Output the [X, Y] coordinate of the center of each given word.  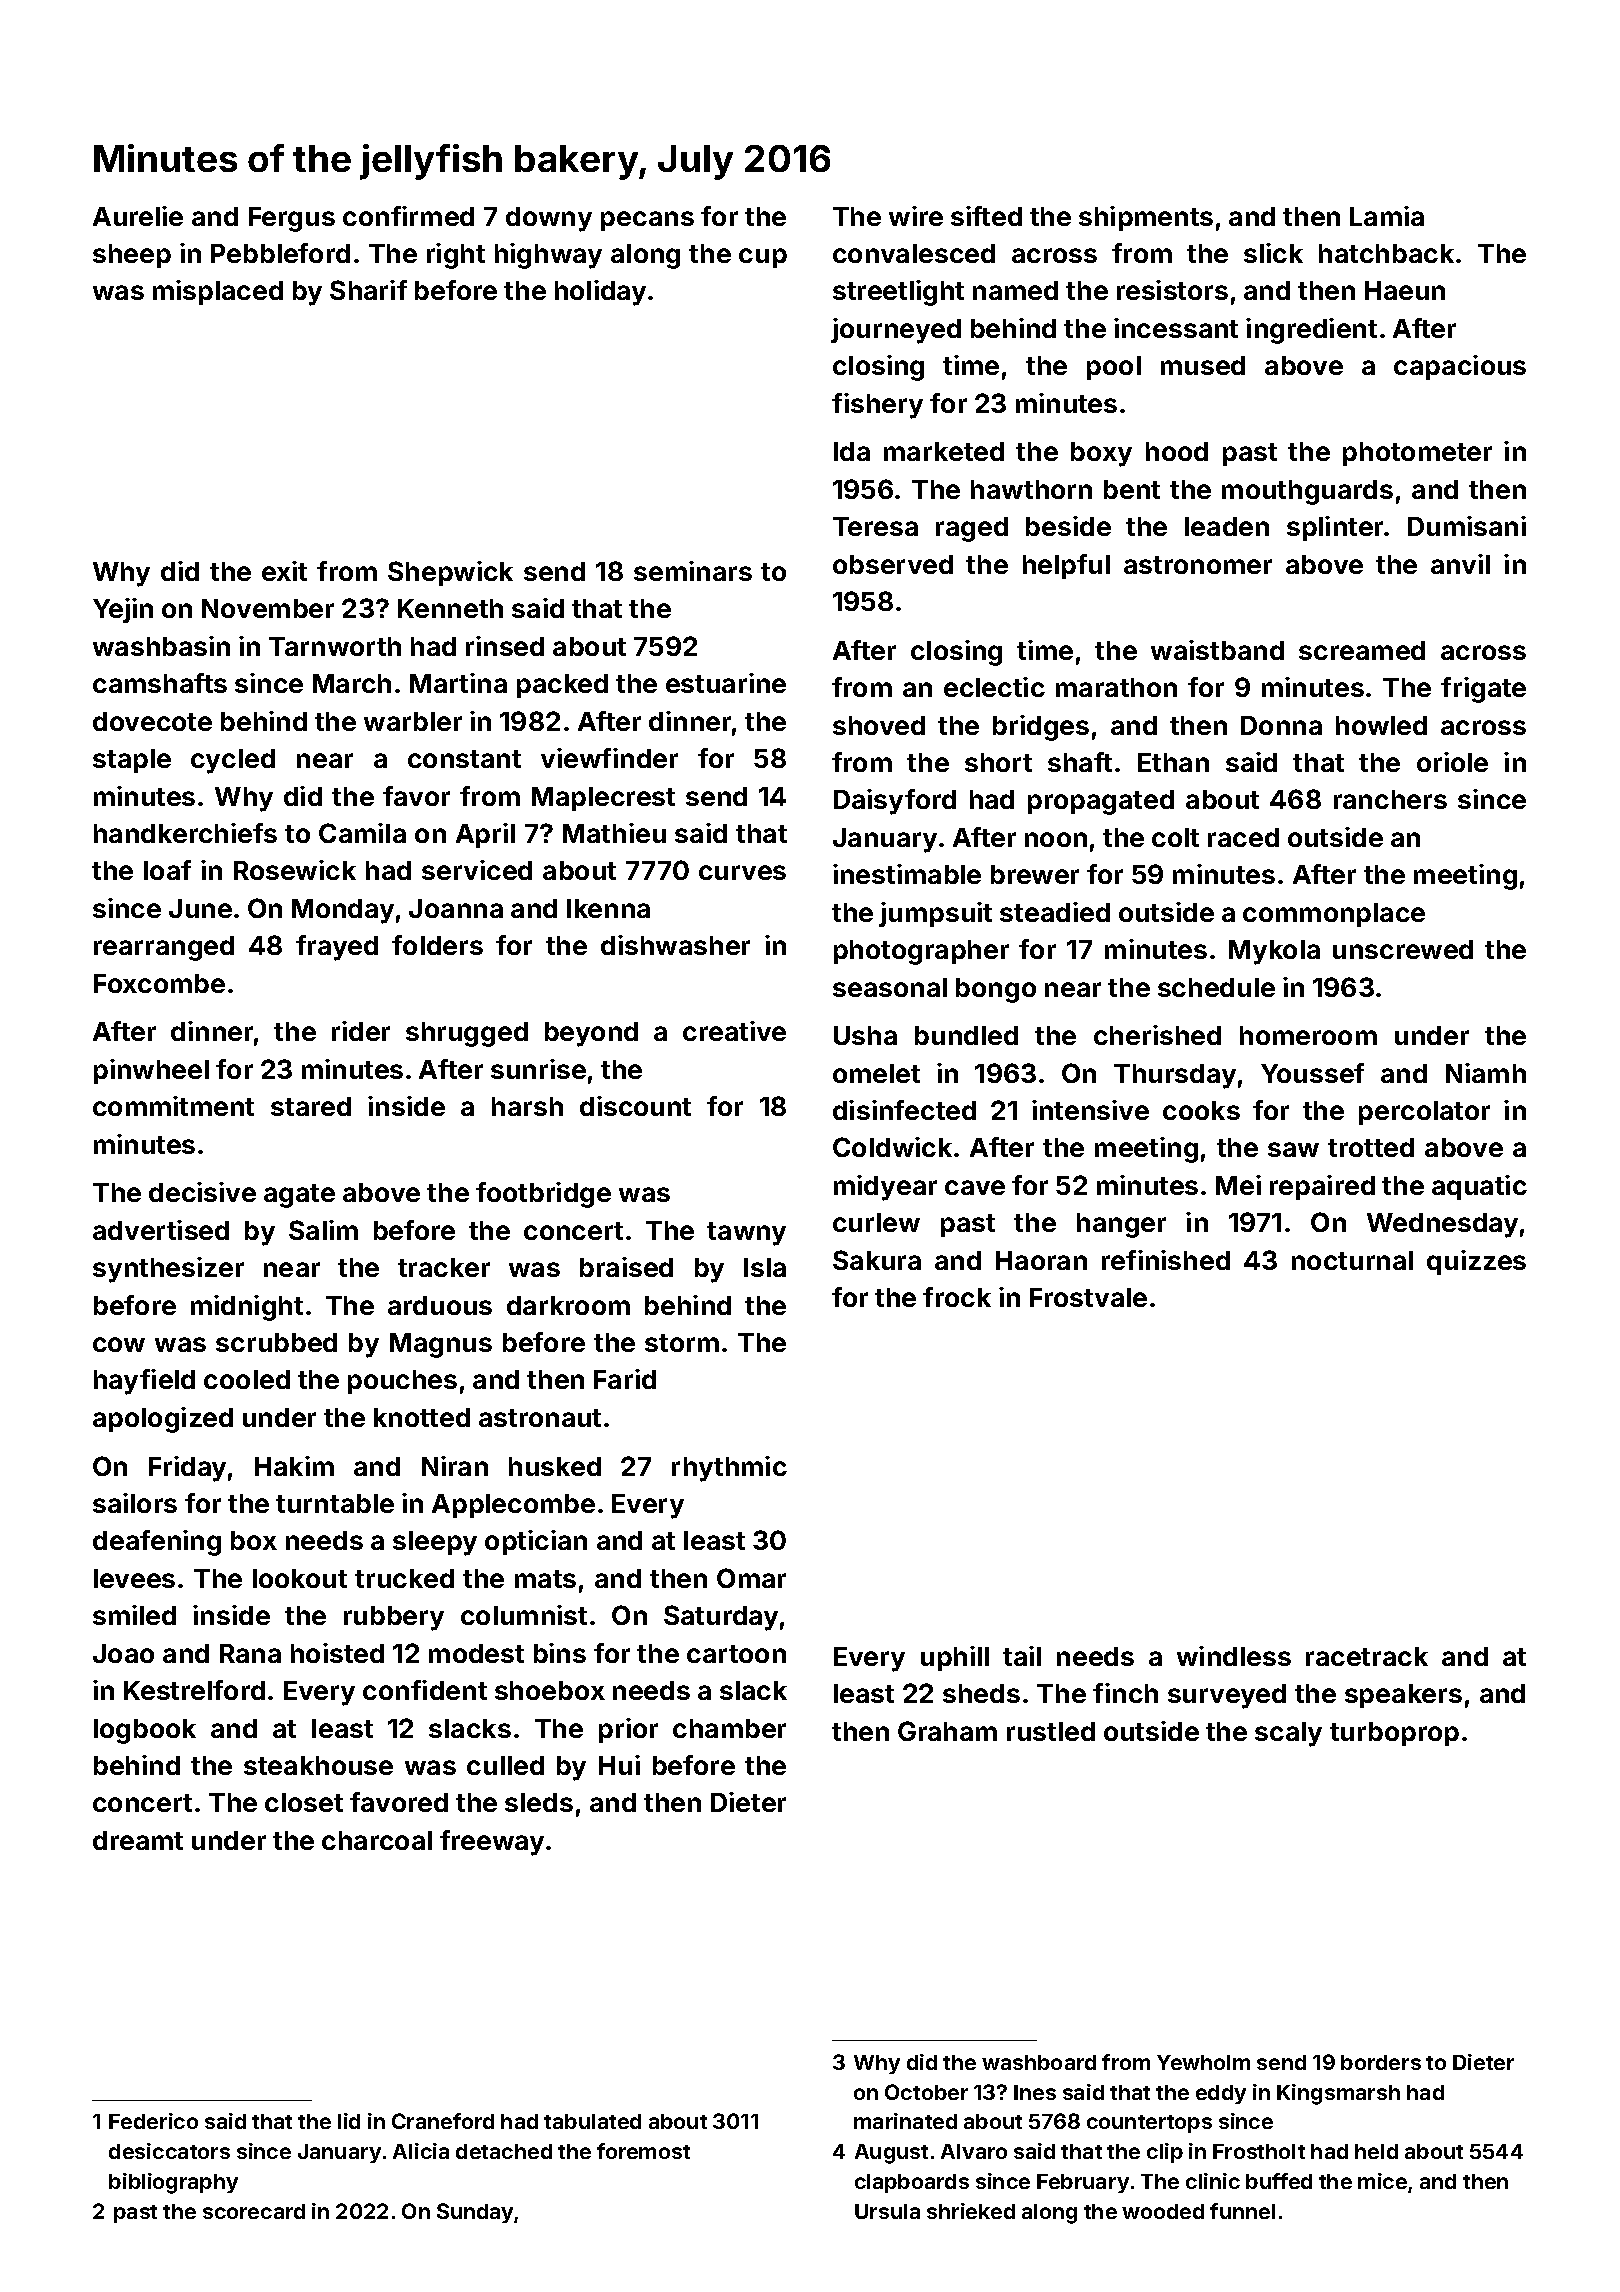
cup [763, 258]
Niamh [1486, 1073]
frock [957, 1297]
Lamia [1387, 216]
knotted [422, 1417]
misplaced [218, 292]
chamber [729, 1728]
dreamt [138, 1840]
